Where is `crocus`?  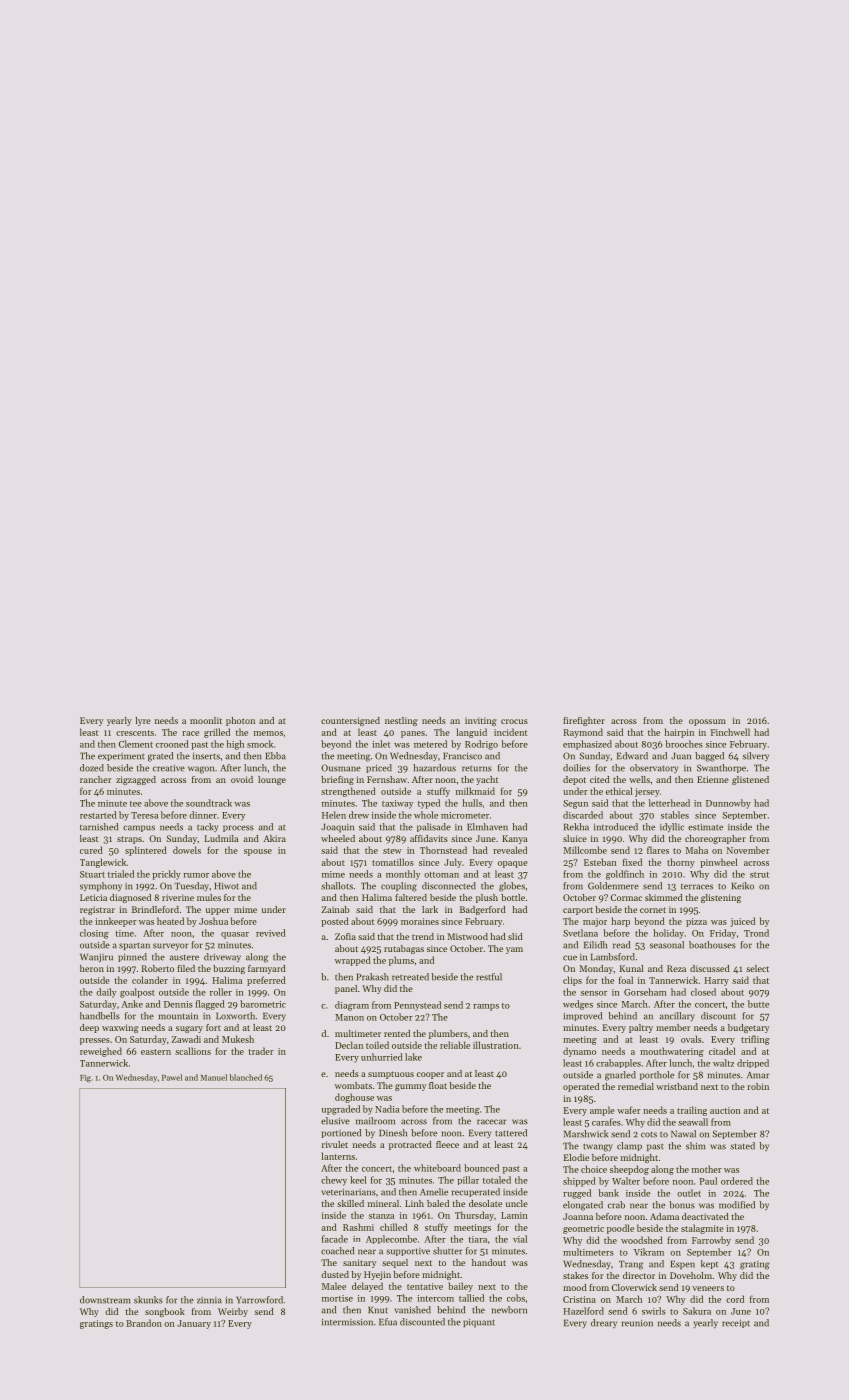 crocus is located at coordinates (514, 721).
